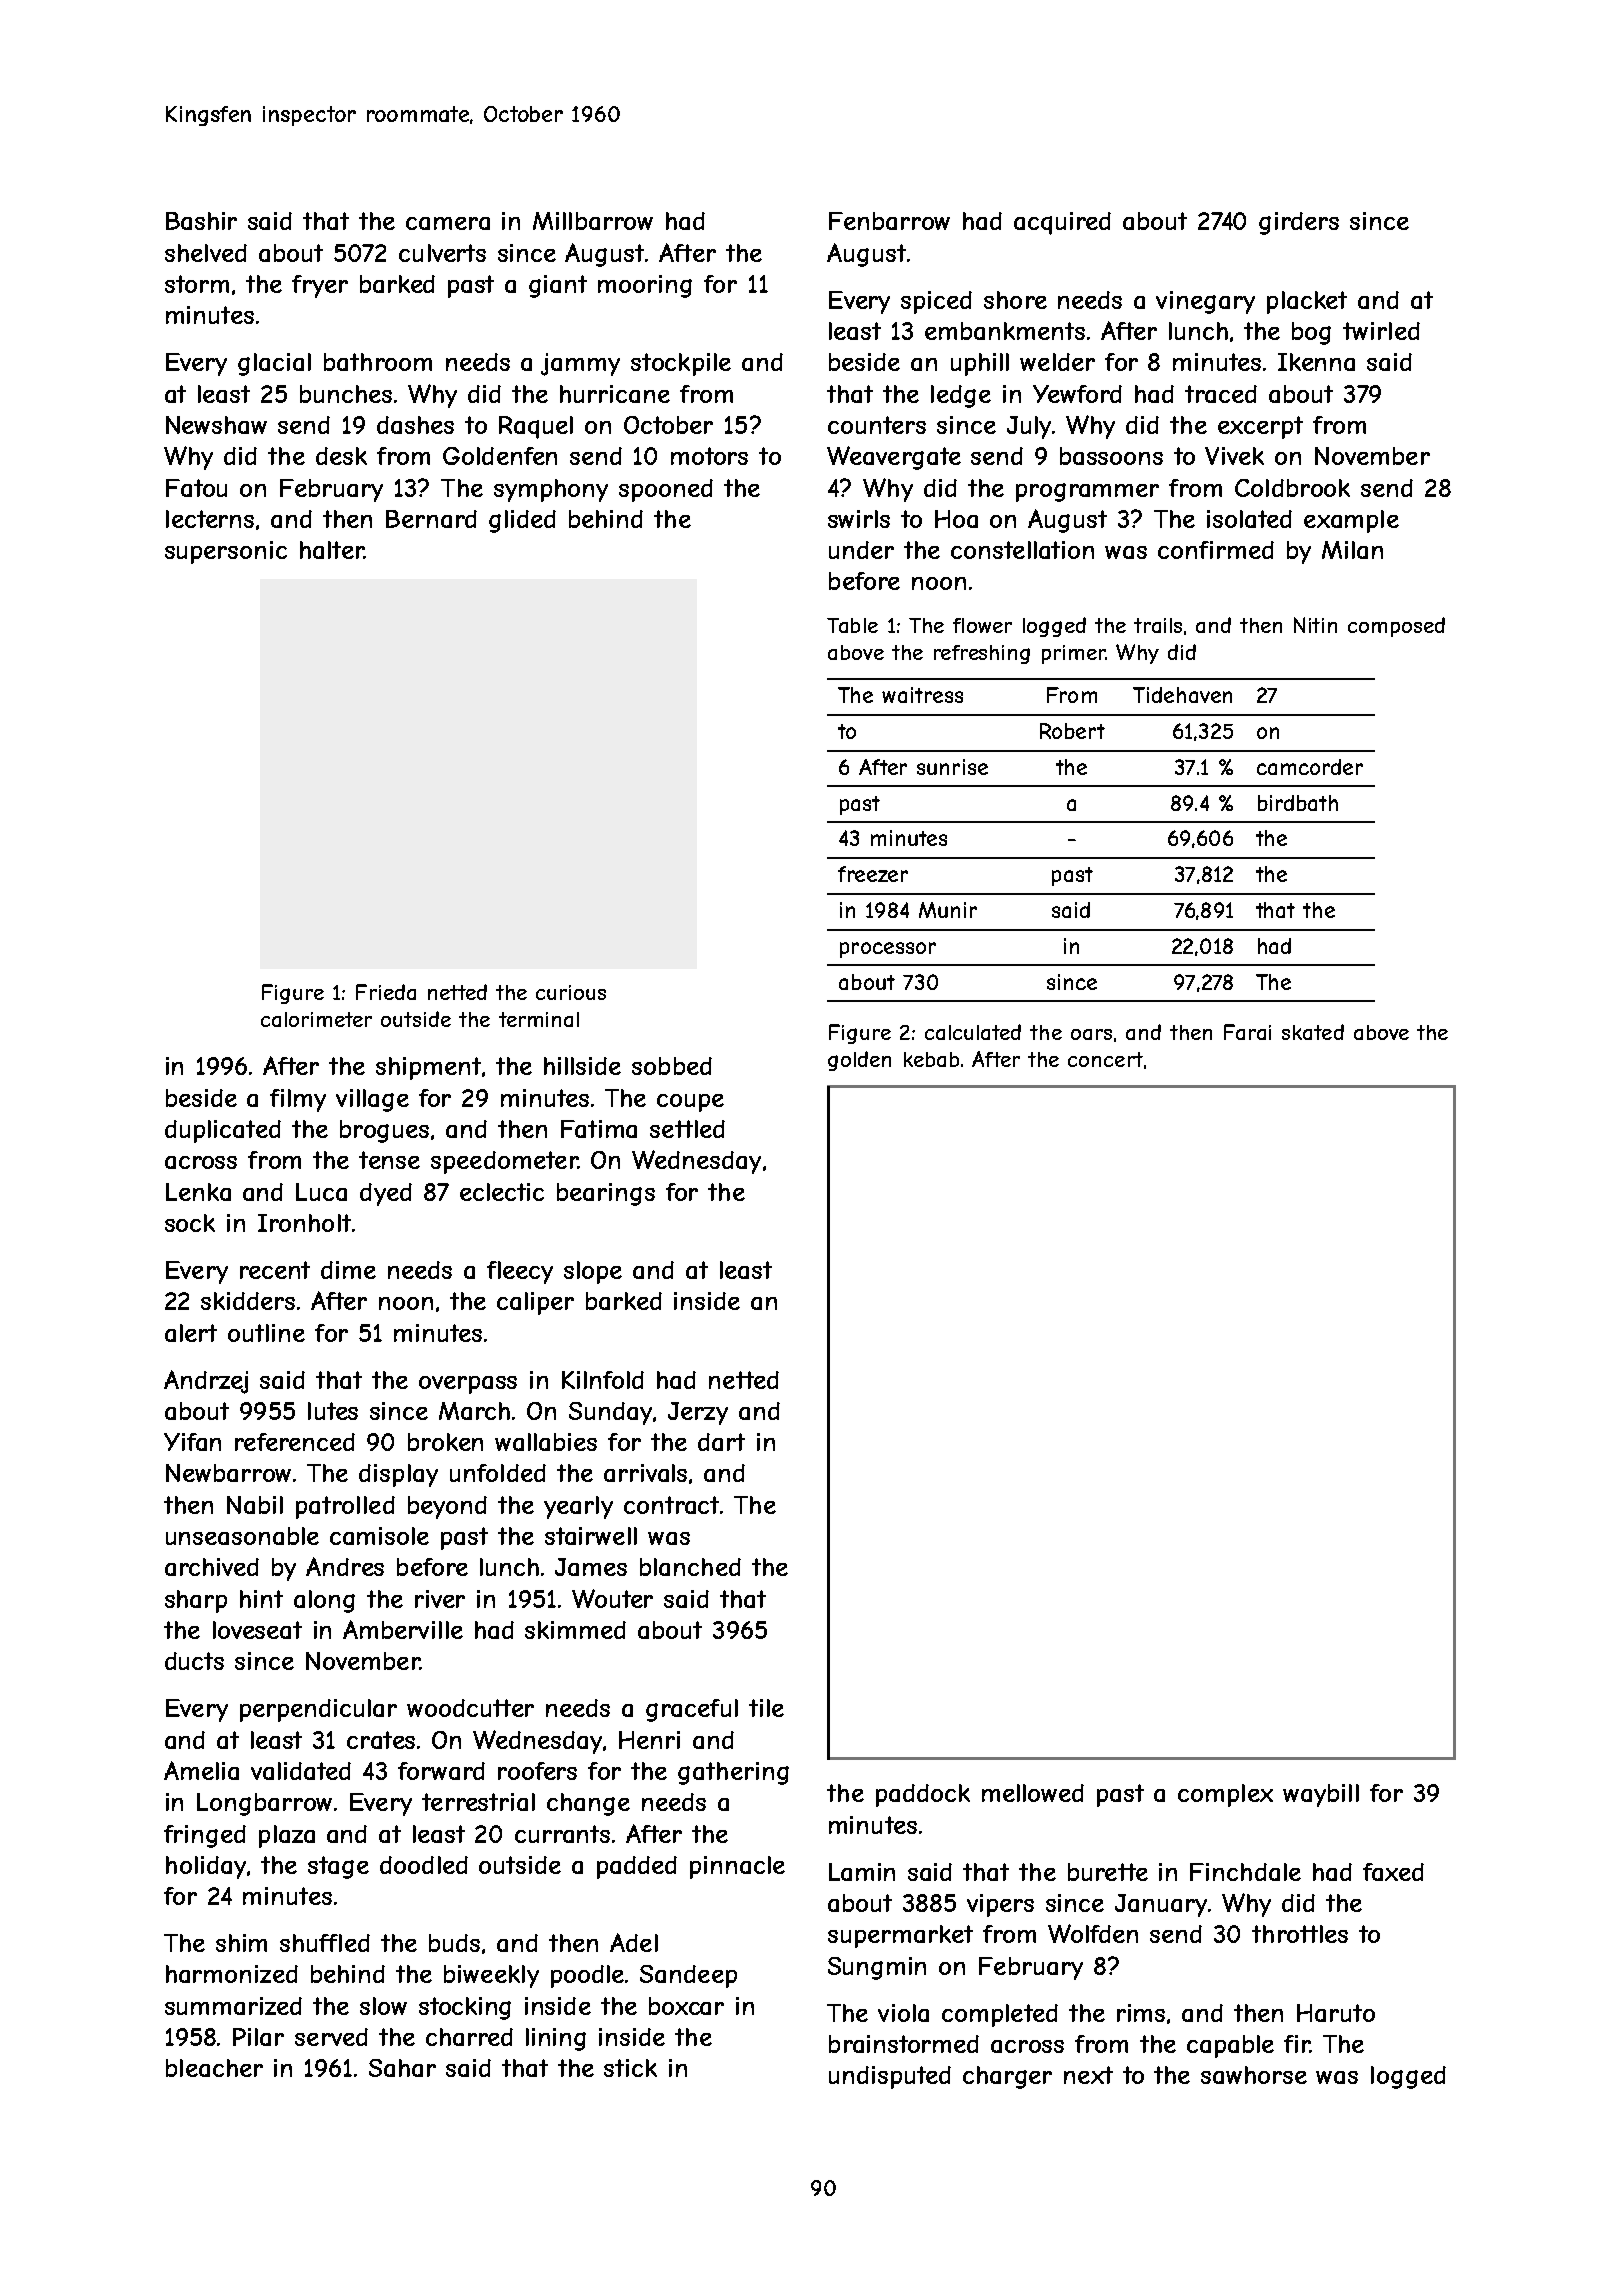 This screenshot has width=1620, height=2292. I want to click on Sahar, so click(402, 2068).
